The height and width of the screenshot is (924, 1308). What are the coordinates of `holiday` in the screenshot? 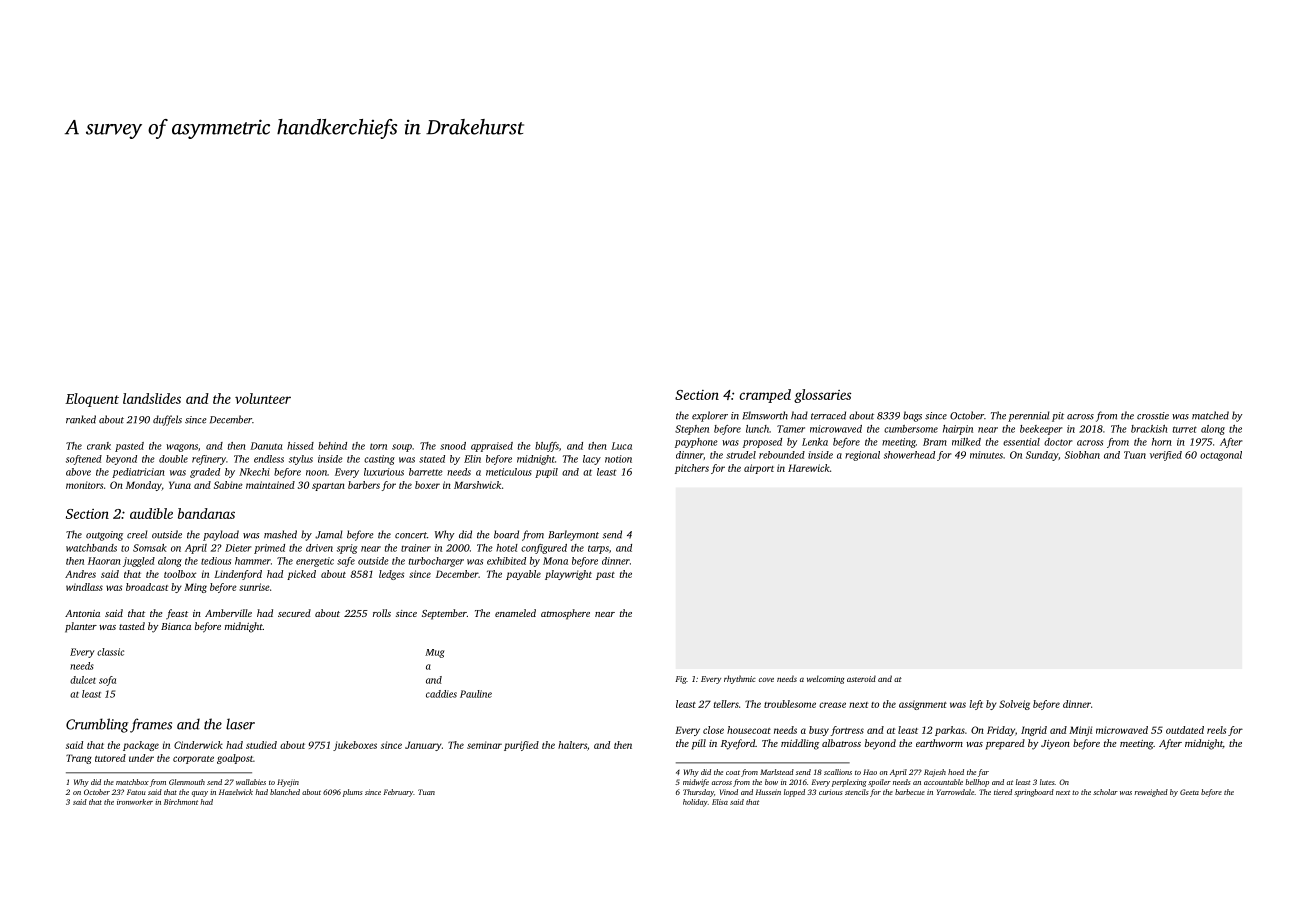 It's located at (695, 803).
